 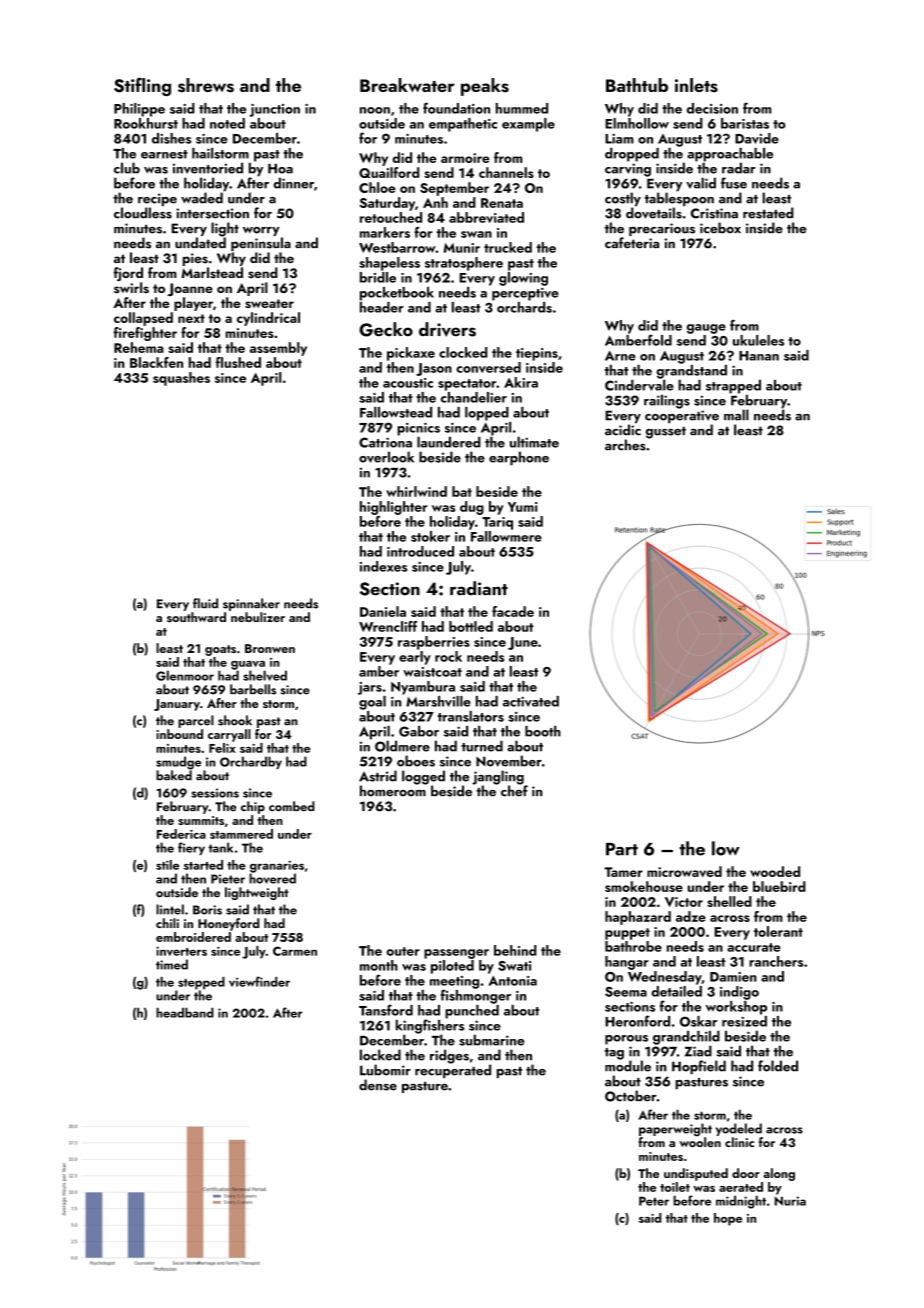 I want to click on tiepins, so click(x=537, y=354).
